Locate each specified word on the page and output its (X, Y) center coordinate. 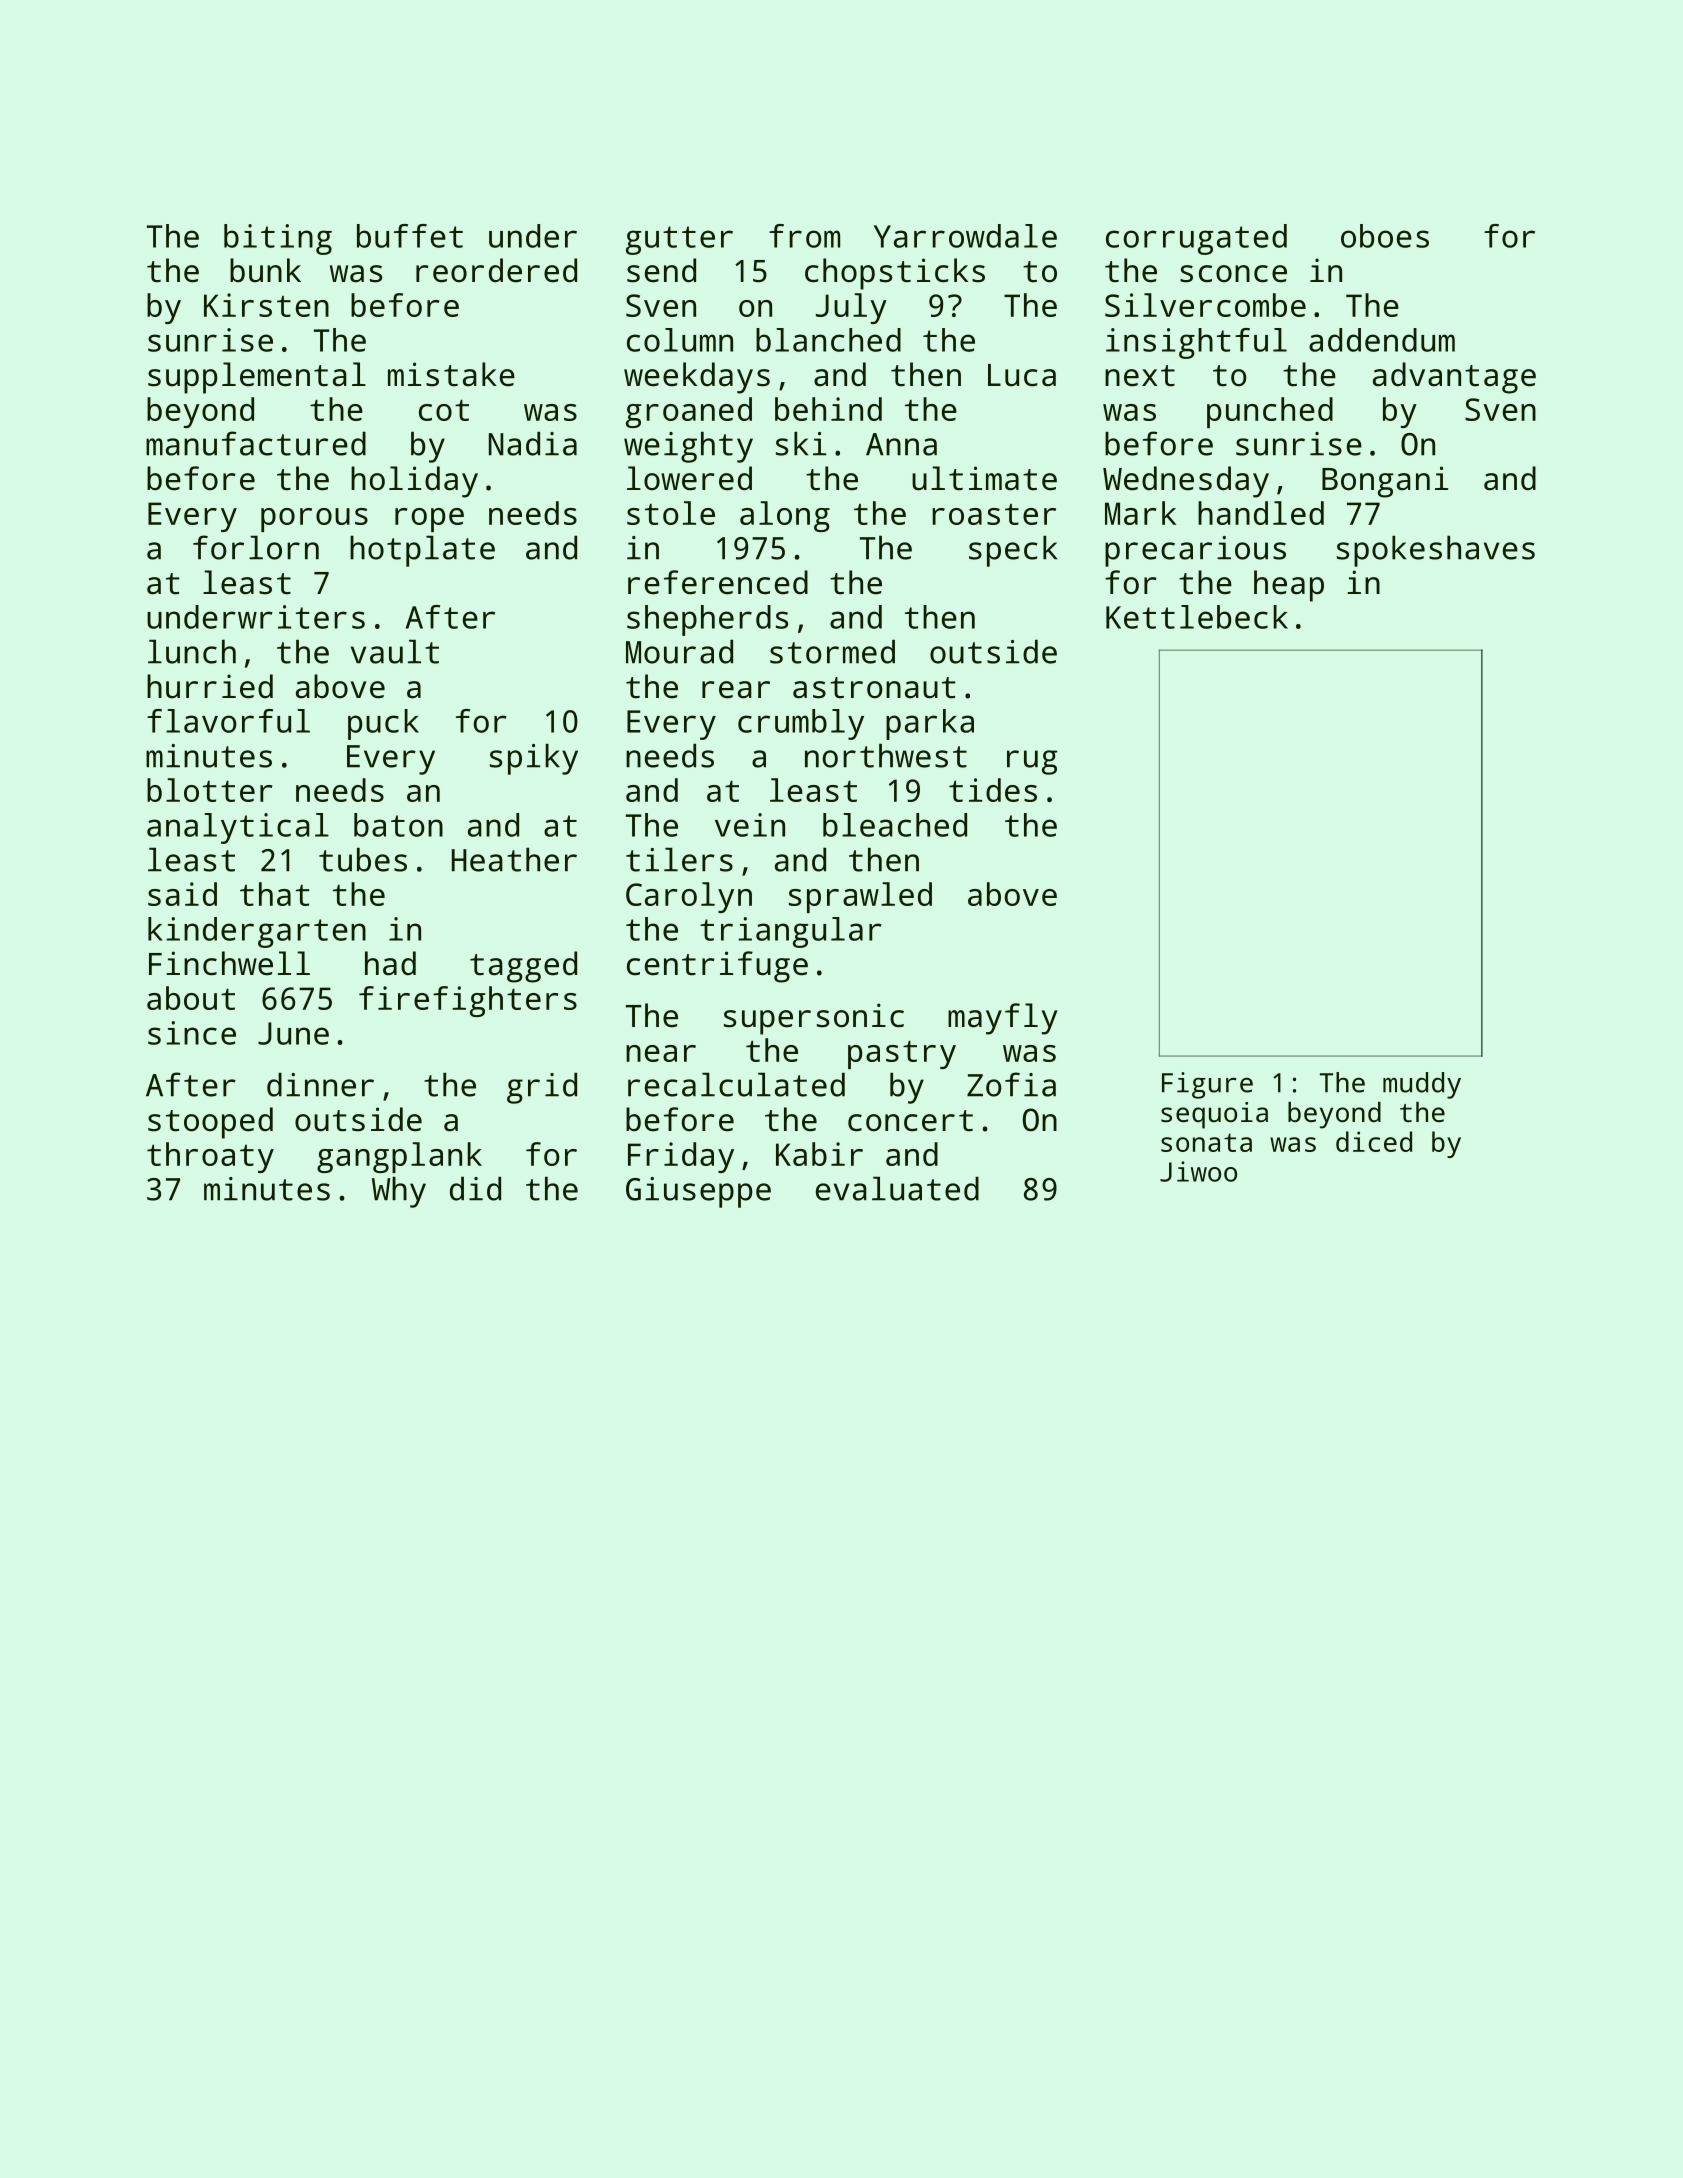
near (661, 1053)
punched (1270, 412)
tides (993, 790)
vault (395, 651)
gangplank (399, 1157)
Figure (1207, 1085)
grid (542, 1088)
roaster (994, 514)
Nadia (533, 443)
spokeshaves (1436, 551)
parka (930, 724)
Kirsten (266, 305)
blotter (209, 790)
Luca (1022, 375)
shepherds (707, 620)
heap (1289, 586)
